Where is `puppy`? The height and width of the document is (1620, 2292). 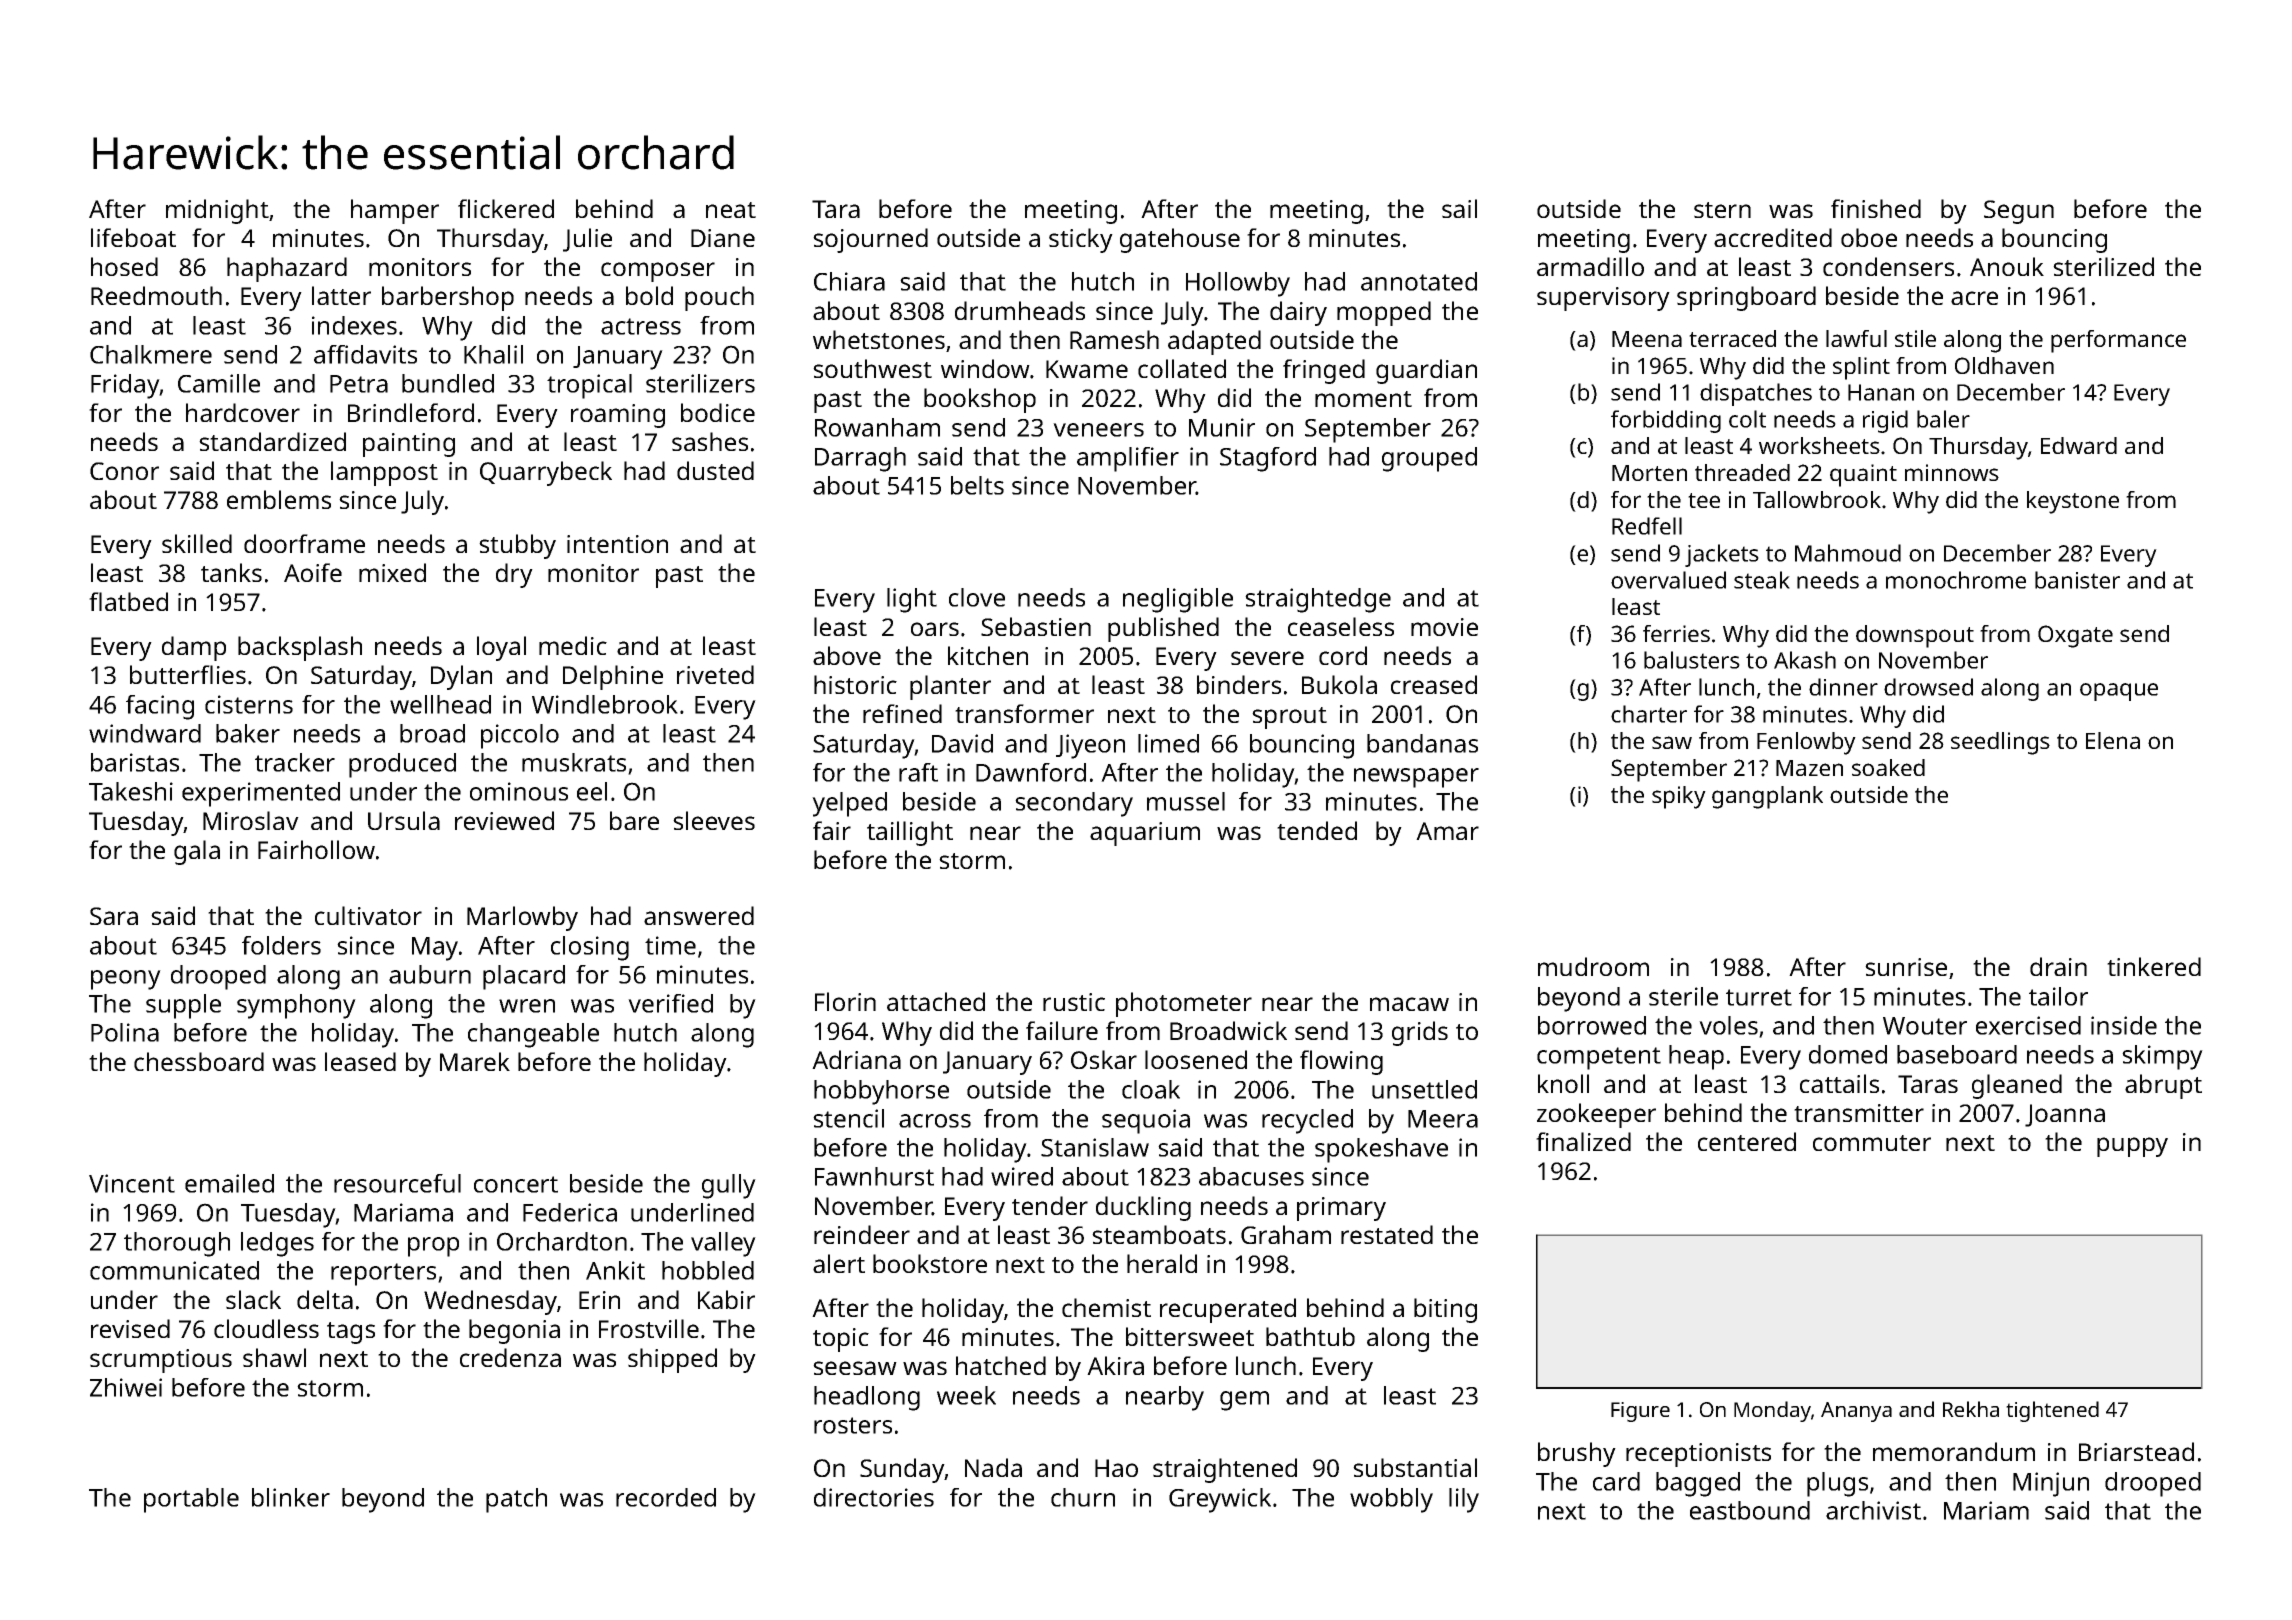 puppy is located at coordinates (2132, 1147).
